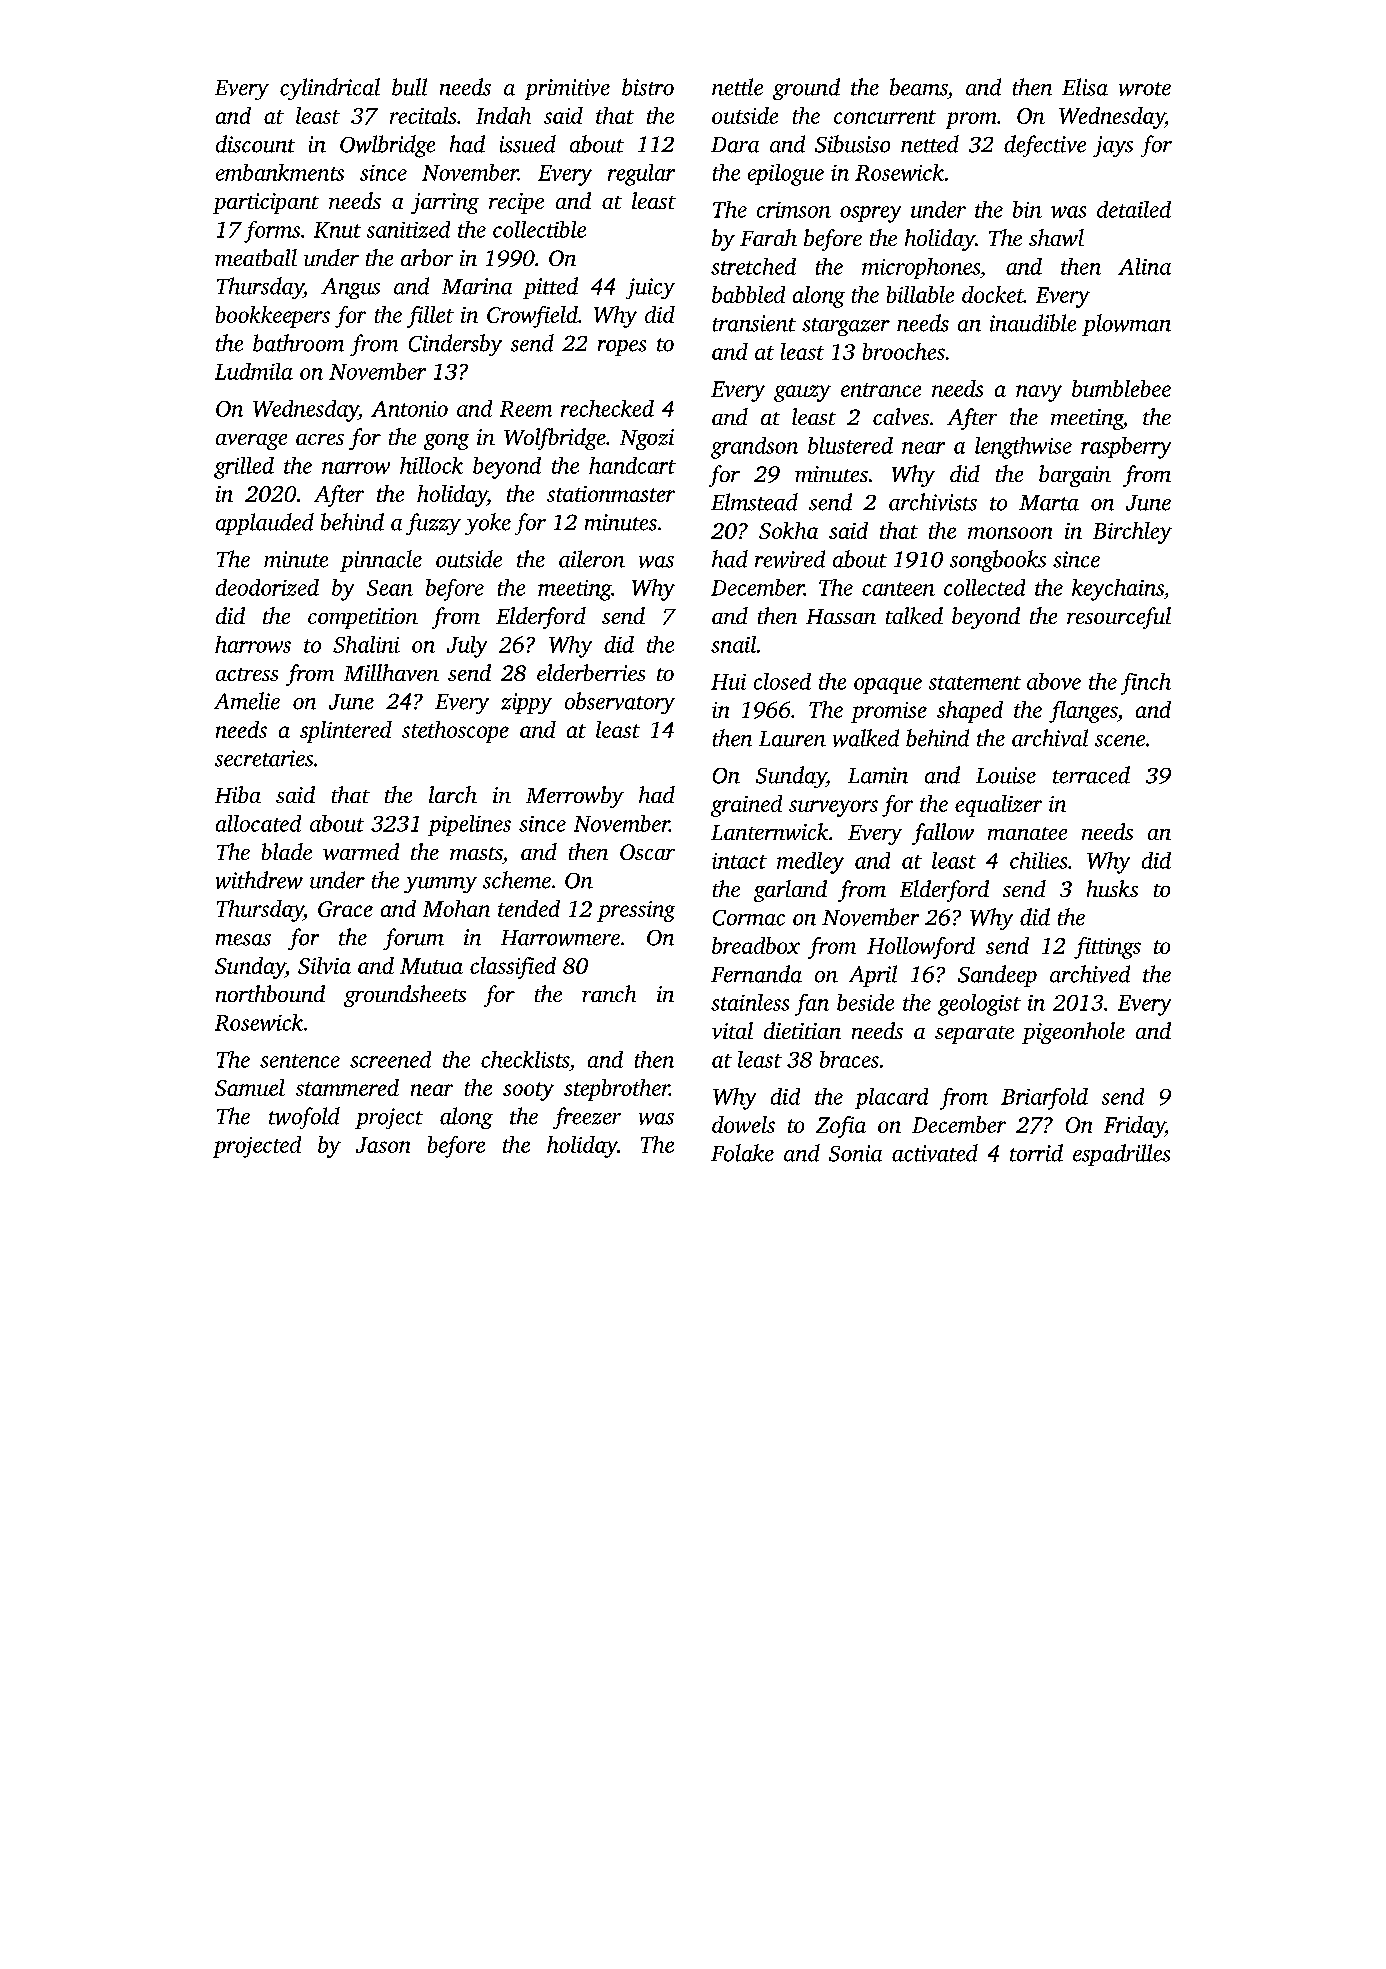 Image resolution: width=1386 pixels, height=1969 pixels. I want to click on dietitian, so click(802, 1030).
